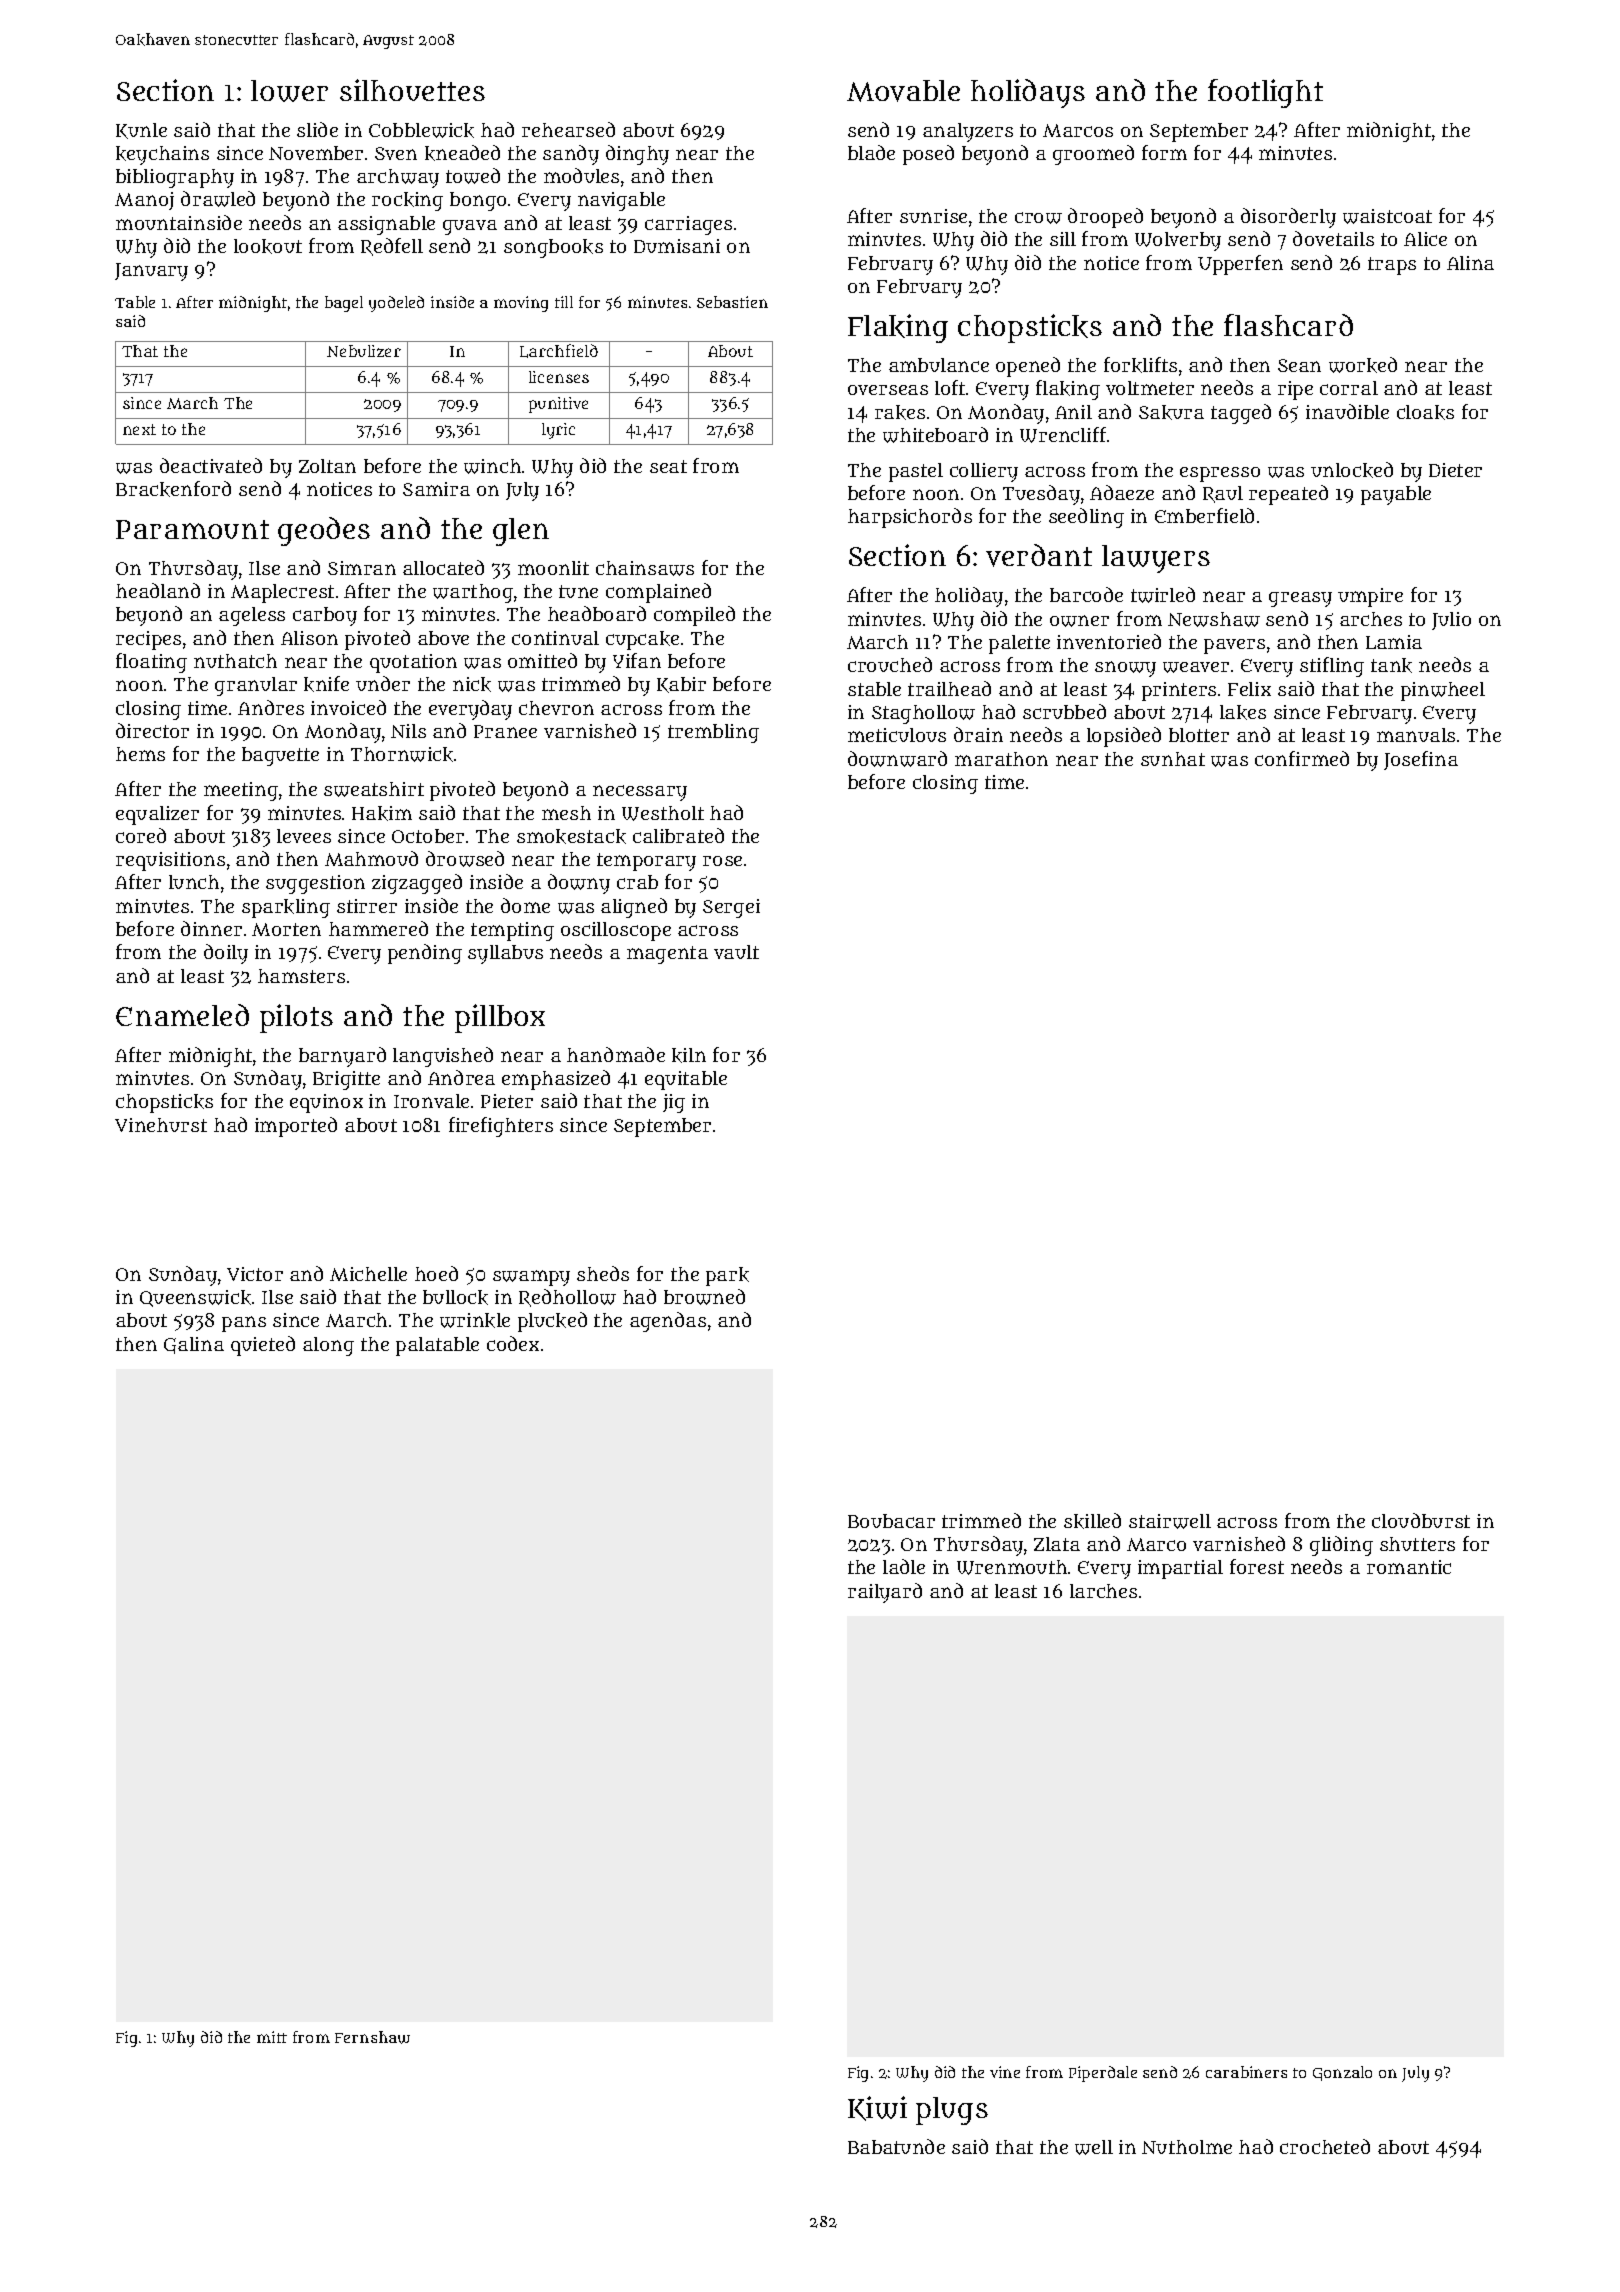 Image resolution: width=1620 pixels, height=2292 pixels. What do you see at coordinates (877, 2108) in the screenshot?
I see `Kiwi` at bounding box center [877, 2108].
